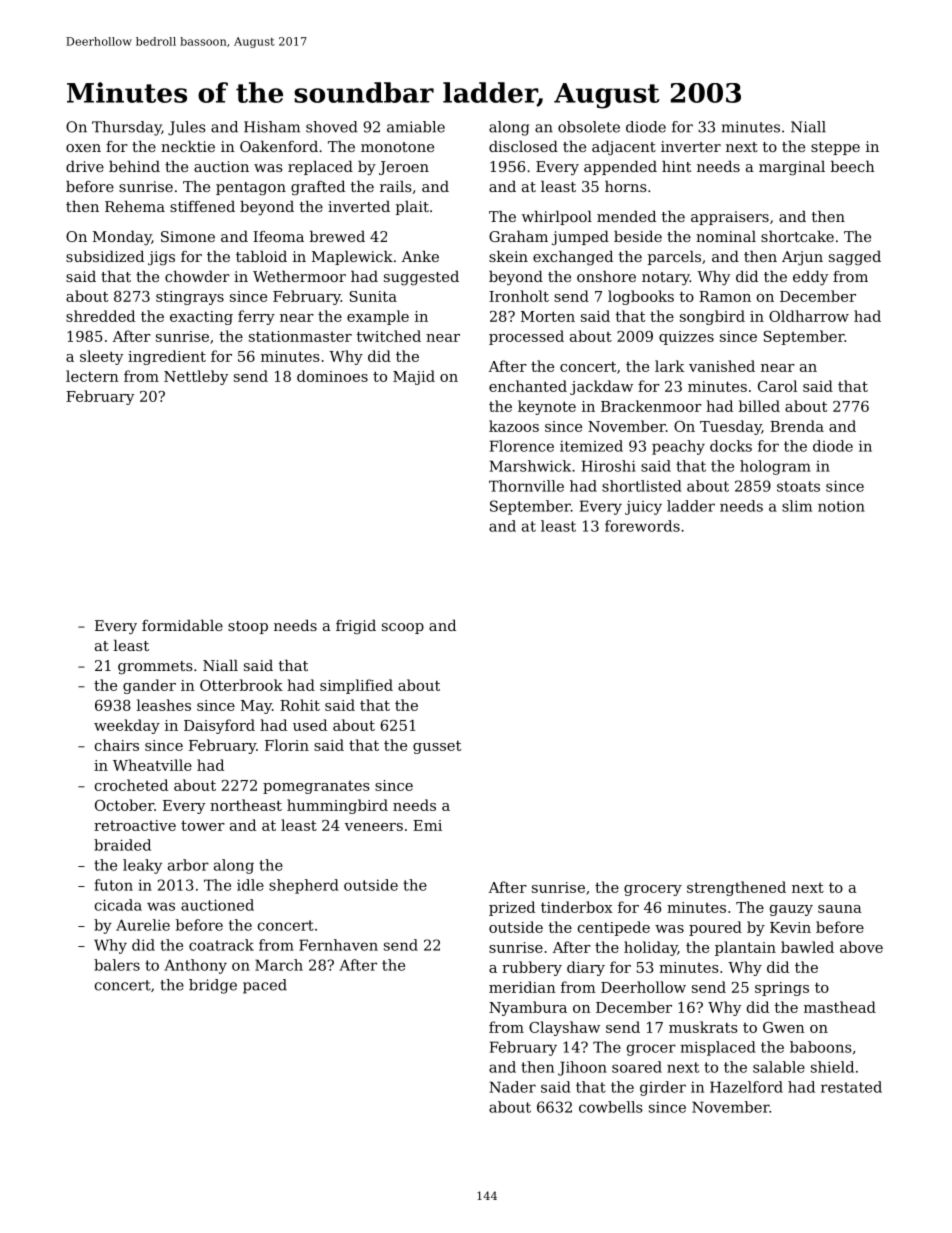 Image resolution: width=952 pixels, height=1233 pixels. What do you see at coordinates (92, 376) in the screenshot?
I see `lectern` at bounding box center [92, 376].
